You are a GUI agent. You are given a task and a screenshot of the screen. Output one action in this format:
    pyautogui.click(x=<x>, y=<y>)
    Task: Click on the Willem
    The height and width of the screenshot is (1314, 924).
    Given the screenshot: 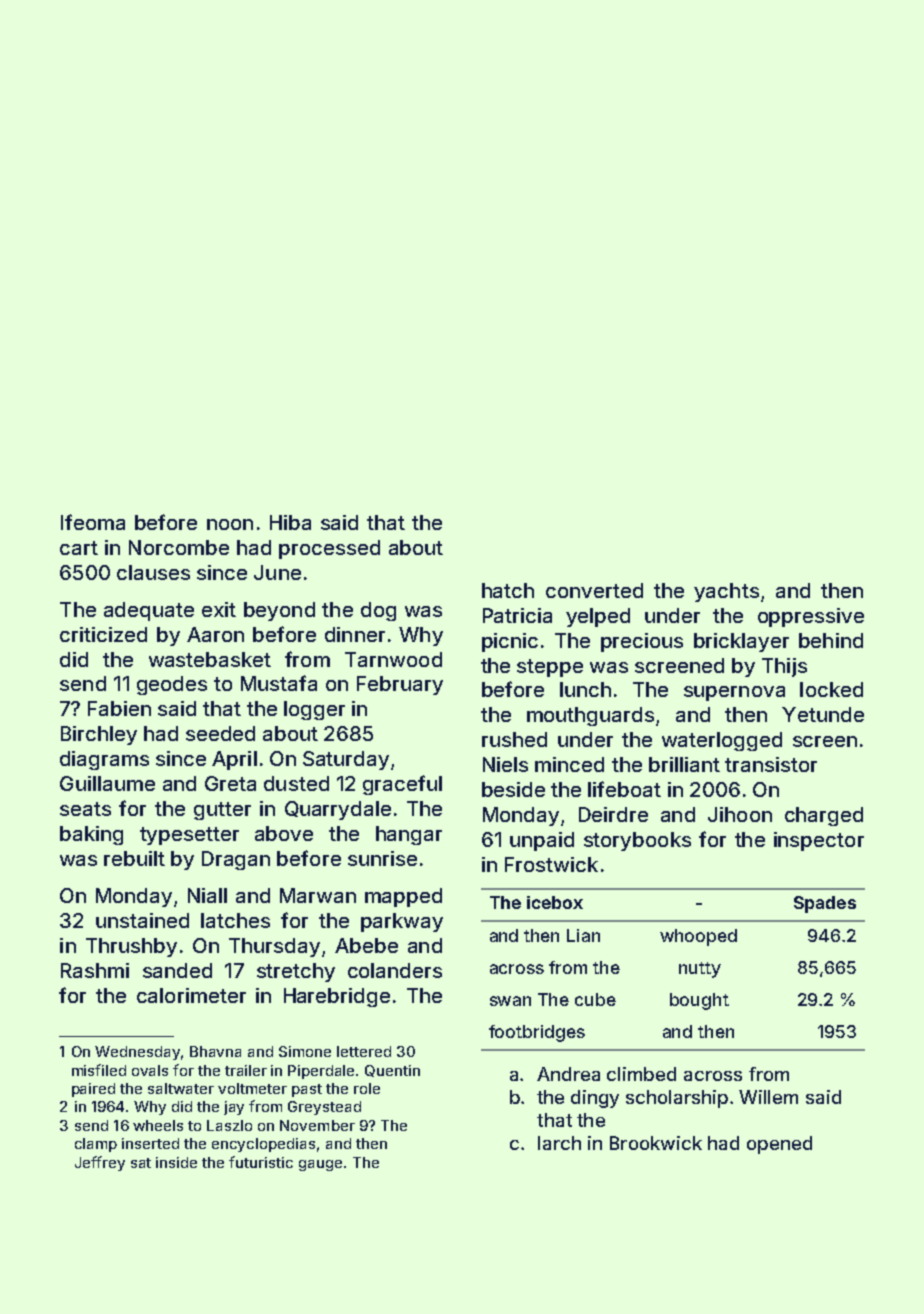 What is the action you would take?
    pyautogui.click(x=768, y=1097)
